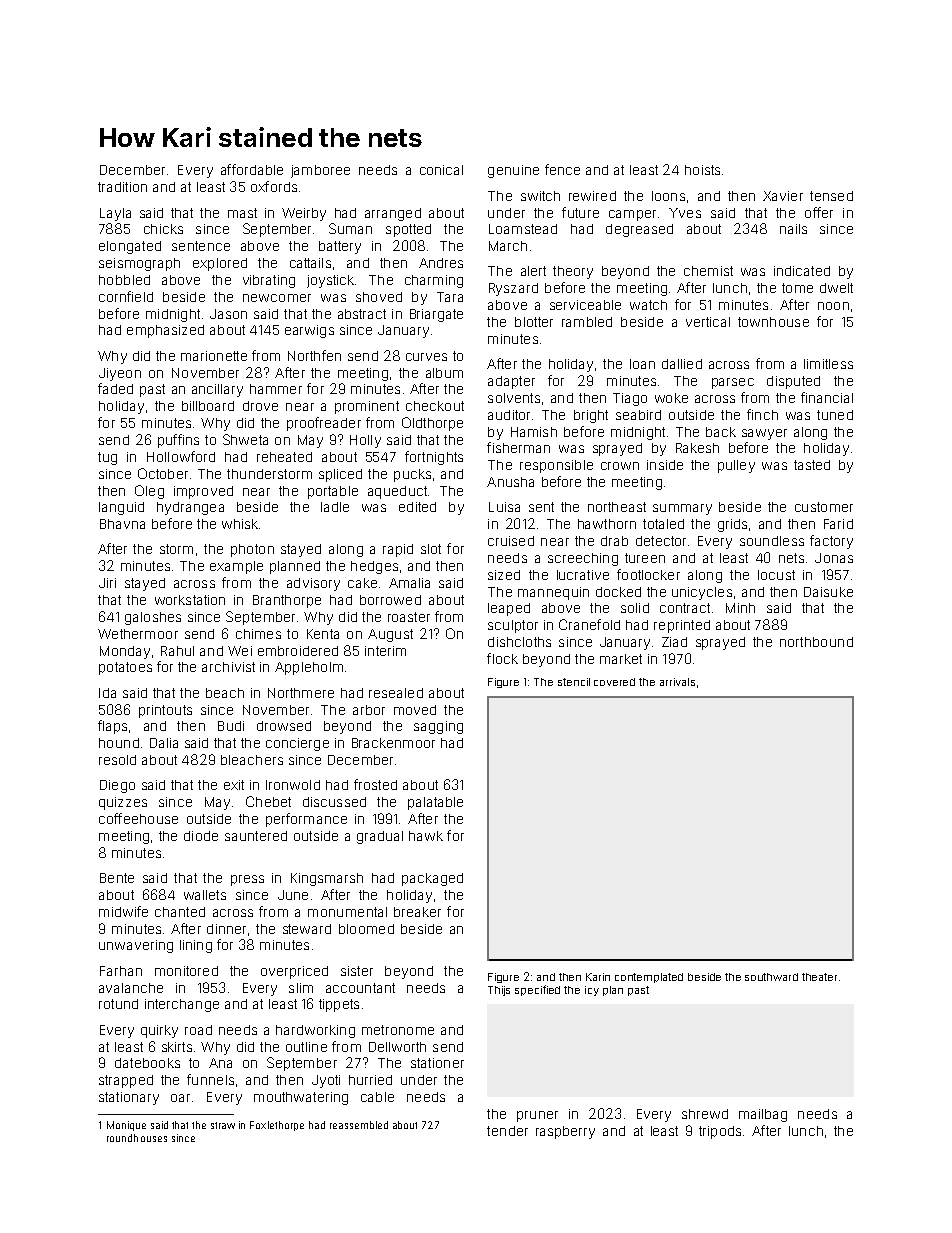 This screenshot has height=1233, width=952. Describe the element at coordinates (499, 991) in the screenshot. I see `Thijs` at that location.
